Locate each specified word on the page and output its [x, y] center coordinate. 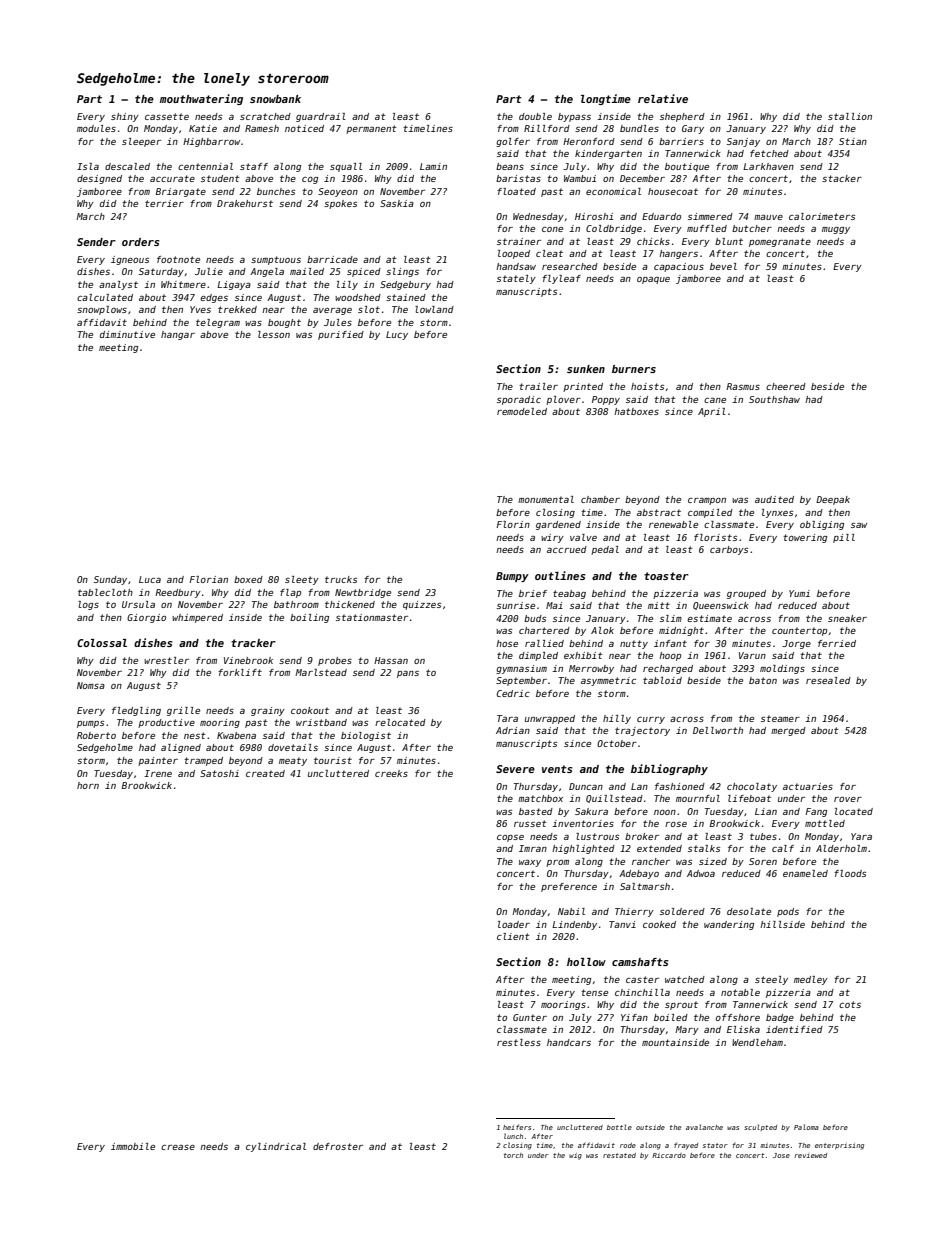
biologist [366, 736]
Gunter [530, 1017]
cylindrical [276, 1147]
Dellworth [718, 730]
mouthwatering [201, 99]
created [265, 773]
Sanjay [743, 142]
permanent [371, 129]
